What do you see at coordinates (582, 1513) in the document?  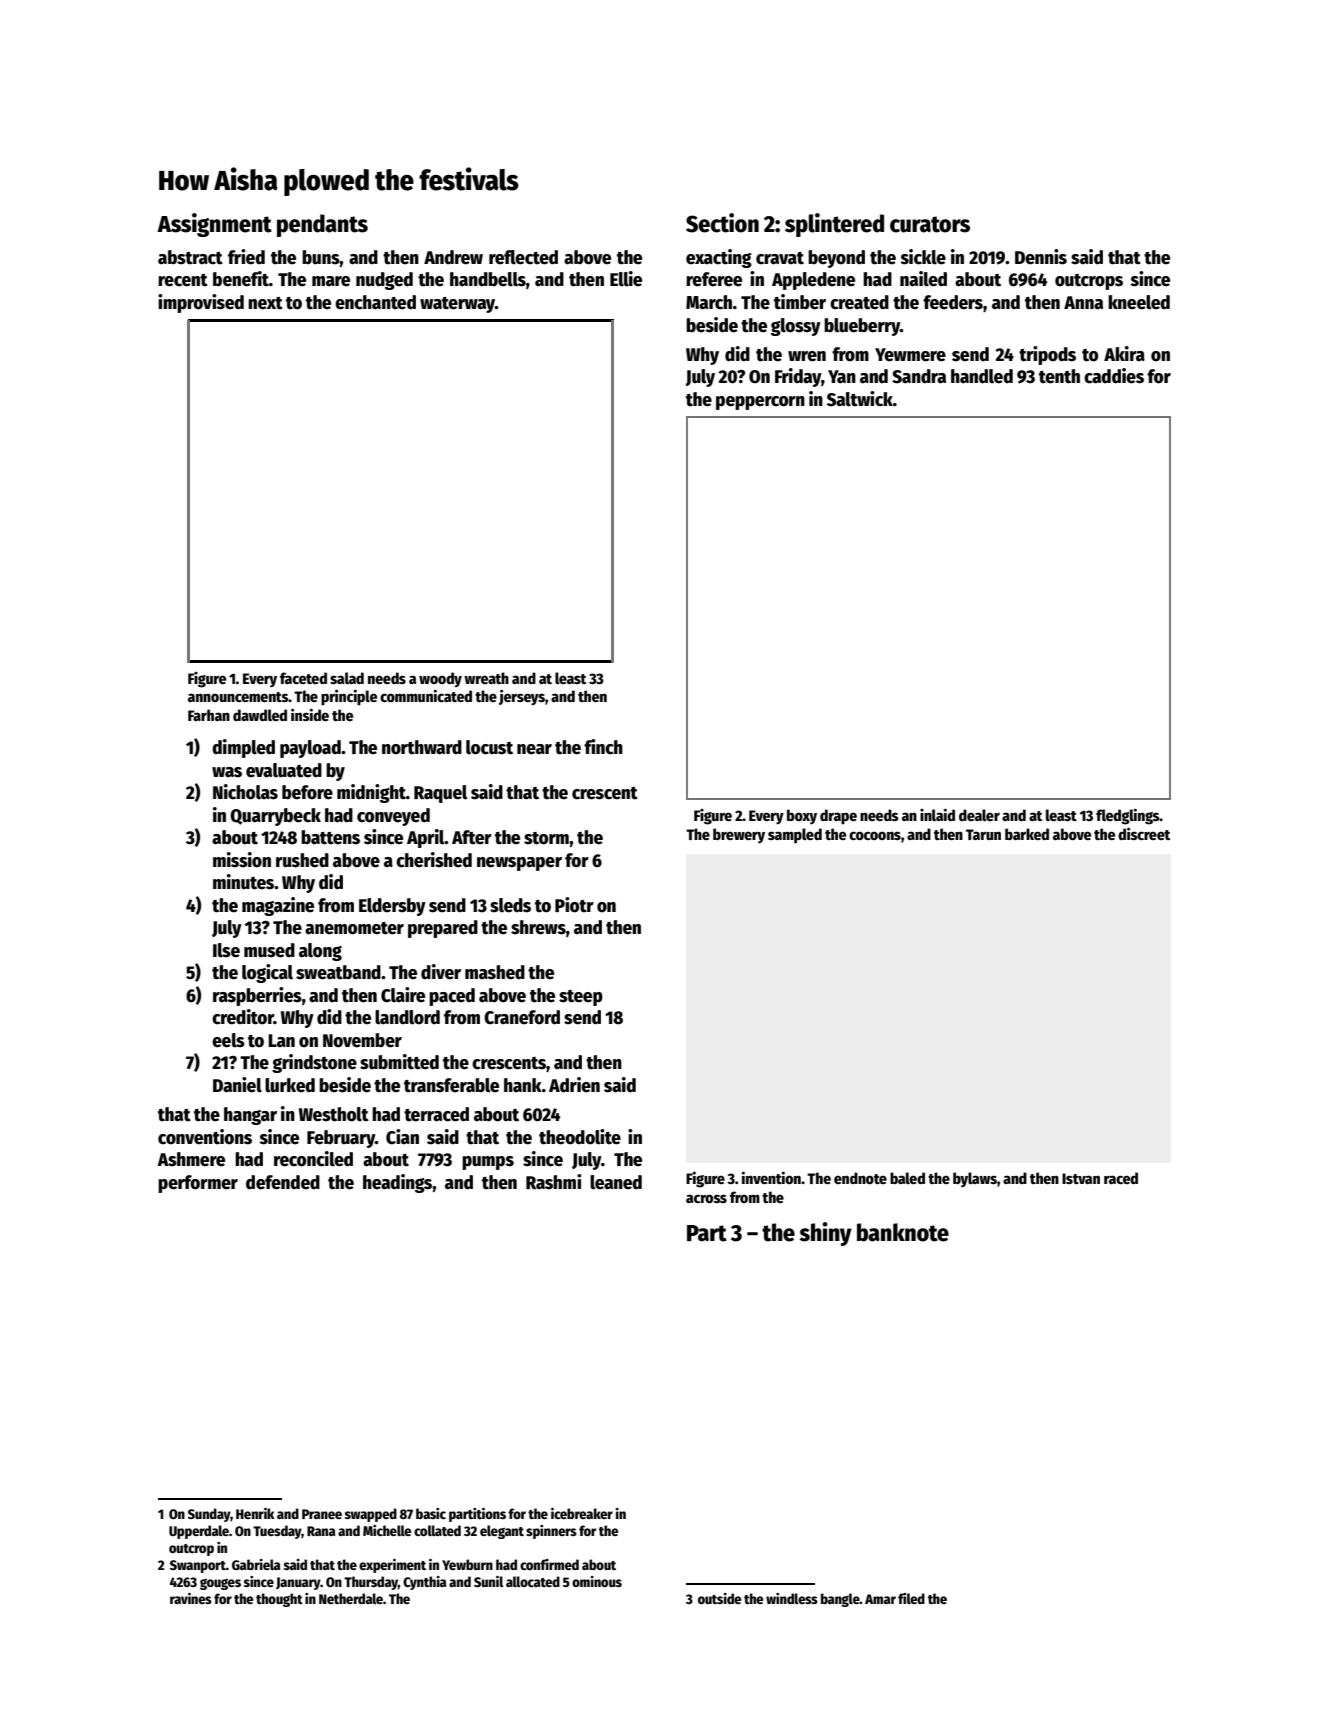 I see `icebreaker` at bounding box center [582, 1513].
